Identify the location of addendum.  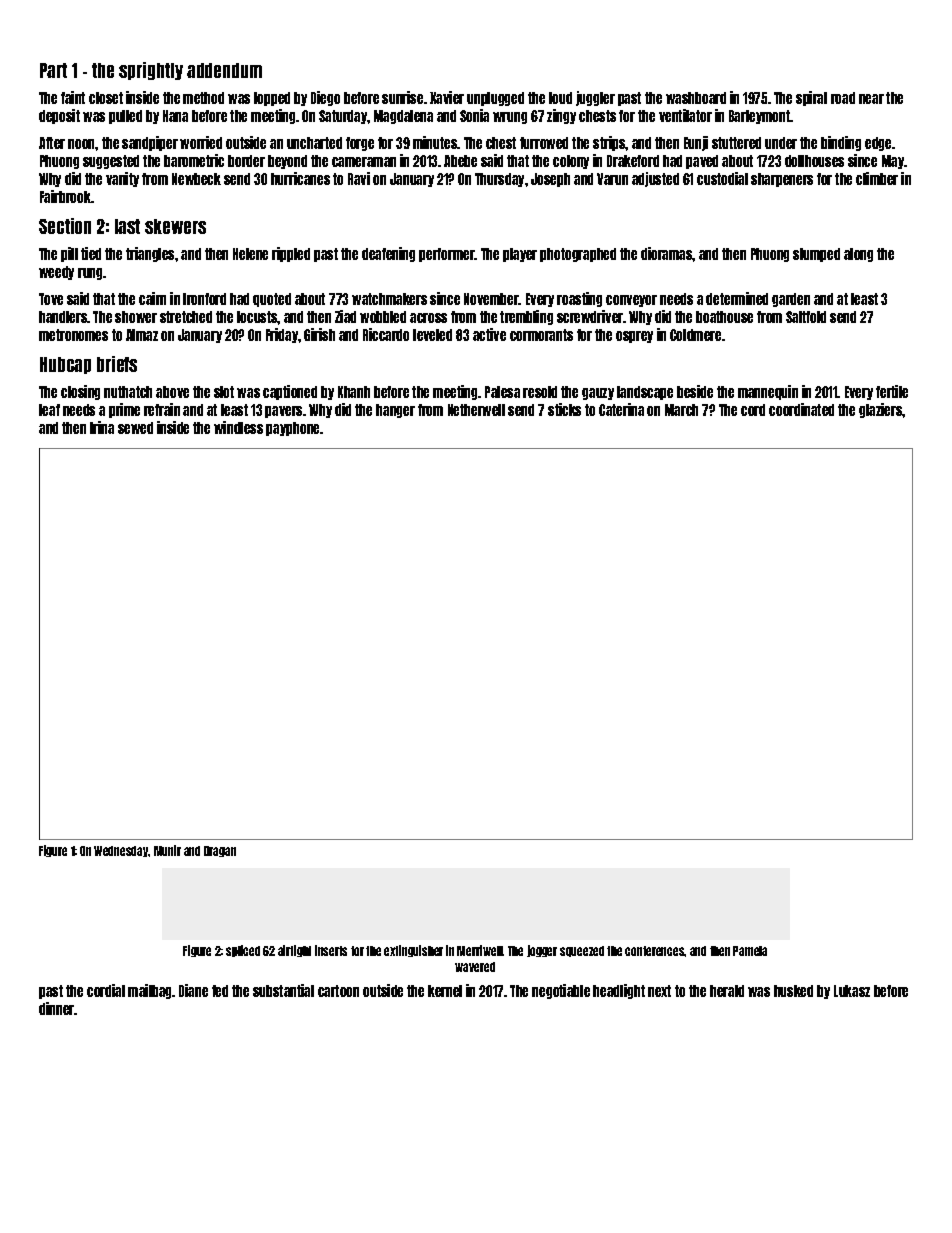
(224, 70).
